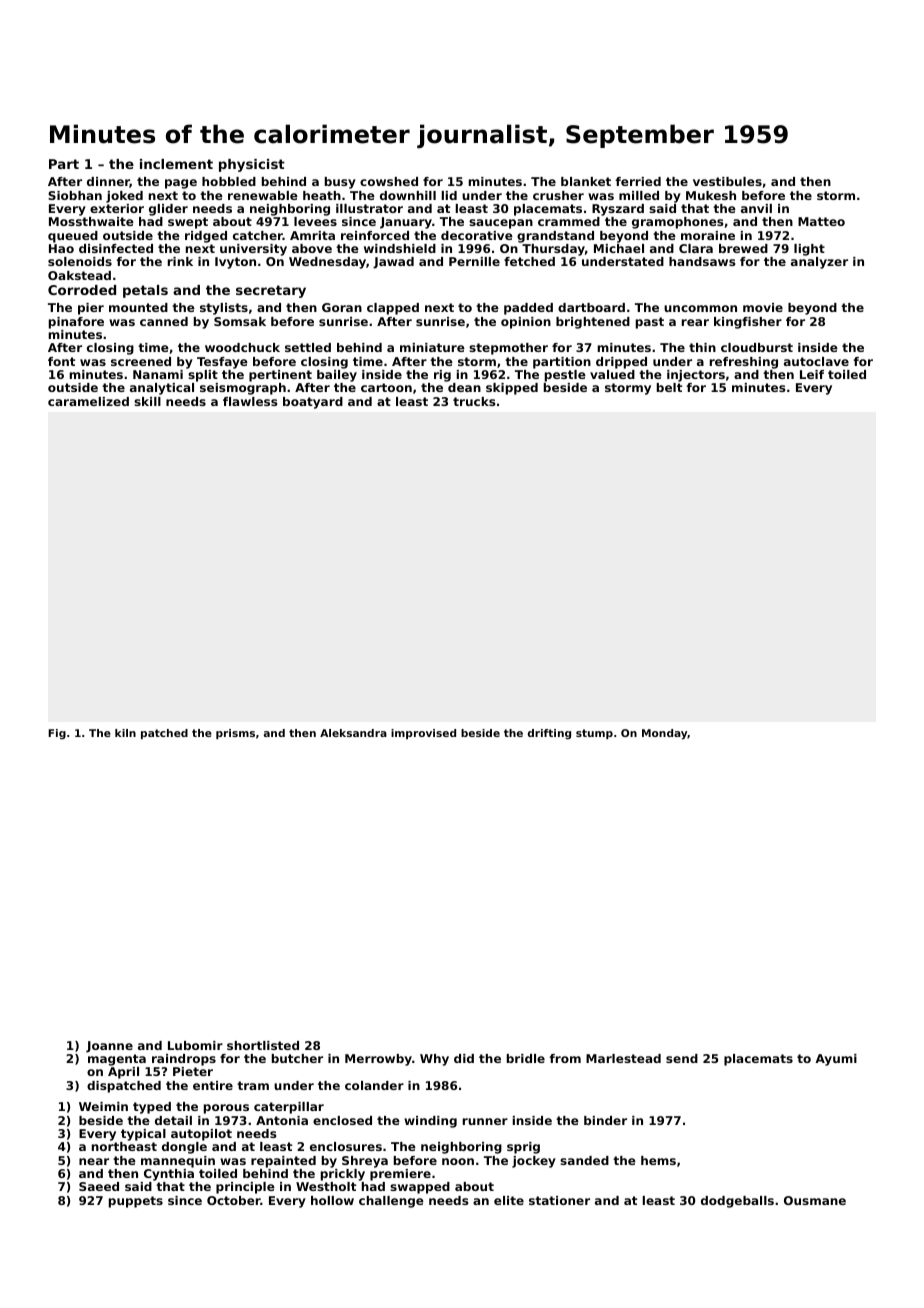 The width and height of the page is (924, 1308). What do you see at coordinates (836, 1060) in the page?
I see `Ayumi` at bounding box center [836, 1060].
